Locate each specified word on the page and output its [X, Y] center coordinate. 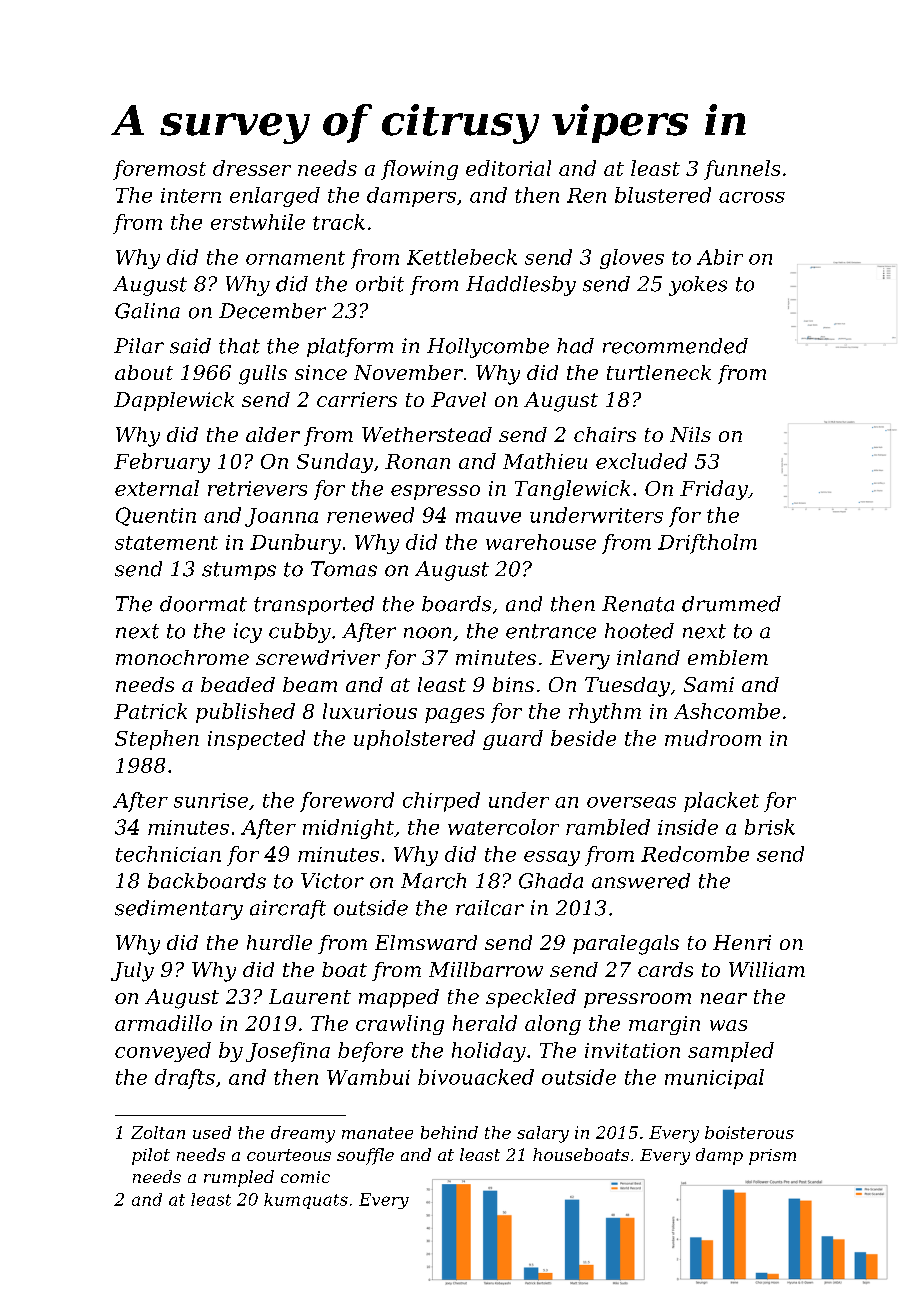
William [767, 969]
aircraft [288, 909]
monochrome [182, 657]
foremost [159, 170]
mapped [399, 998]
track [339, 222]
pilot [151, 1156]
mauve [488, 517]
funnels [742, 170]
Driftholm [707, 544]
